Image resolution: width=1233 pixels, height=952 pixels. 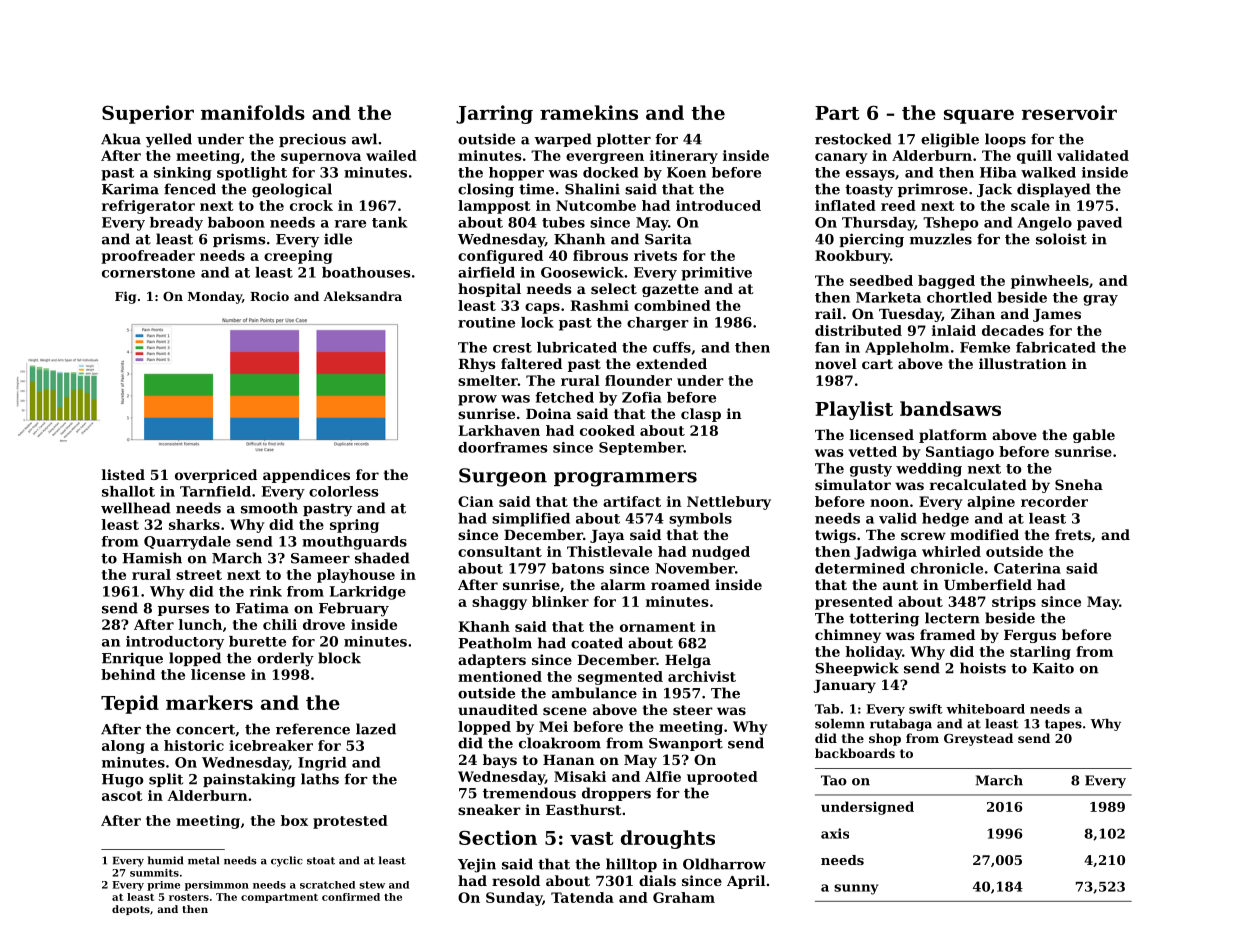 What do you see at coordinates (1030, 636) in the screenshot?
I see `Fergus` at bounding box center [1030, 636].
